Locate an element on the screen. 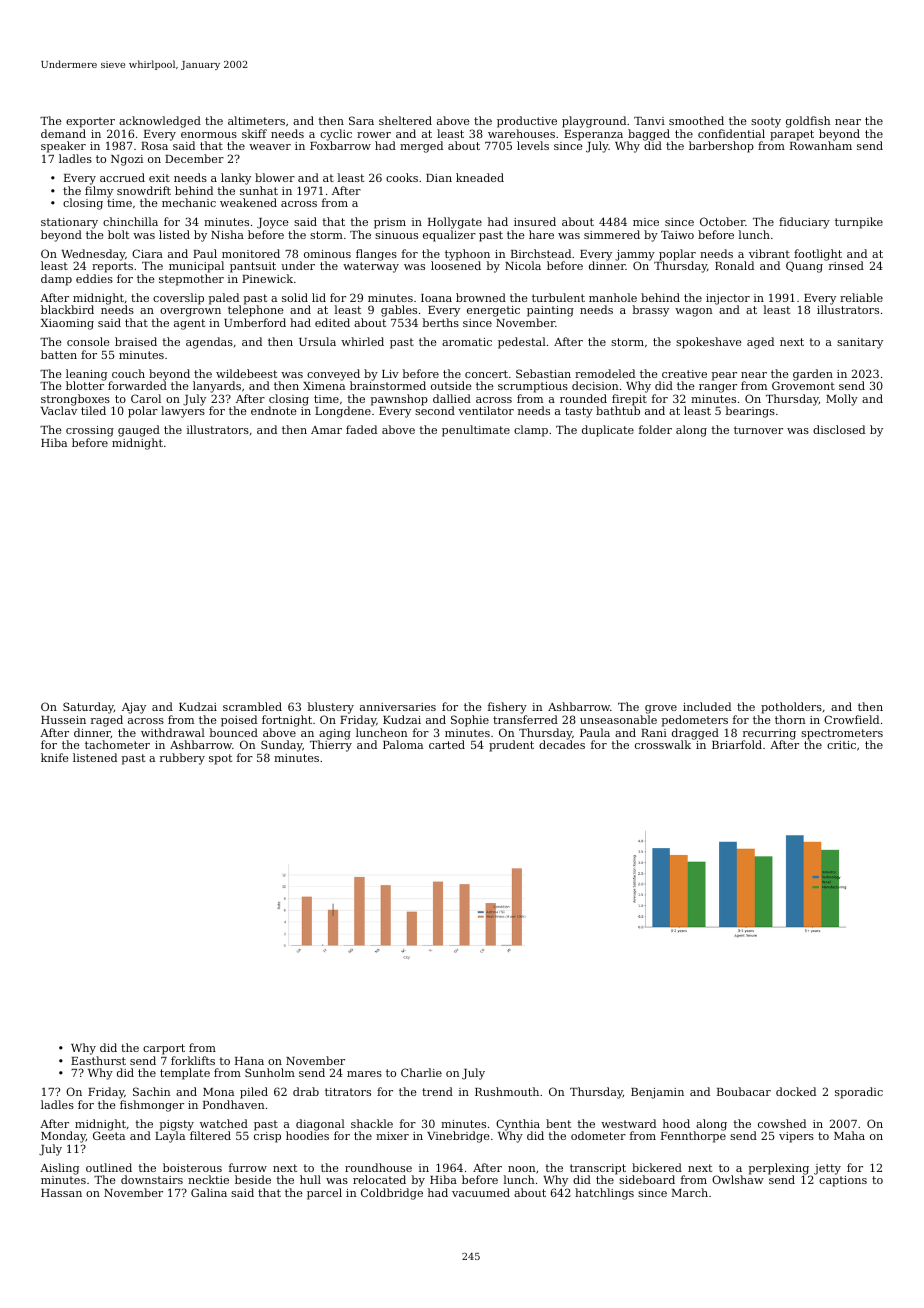 Image resolution: width=924 pixels, height=1308 pixels. bearings is located at coordinates (750, 412).
